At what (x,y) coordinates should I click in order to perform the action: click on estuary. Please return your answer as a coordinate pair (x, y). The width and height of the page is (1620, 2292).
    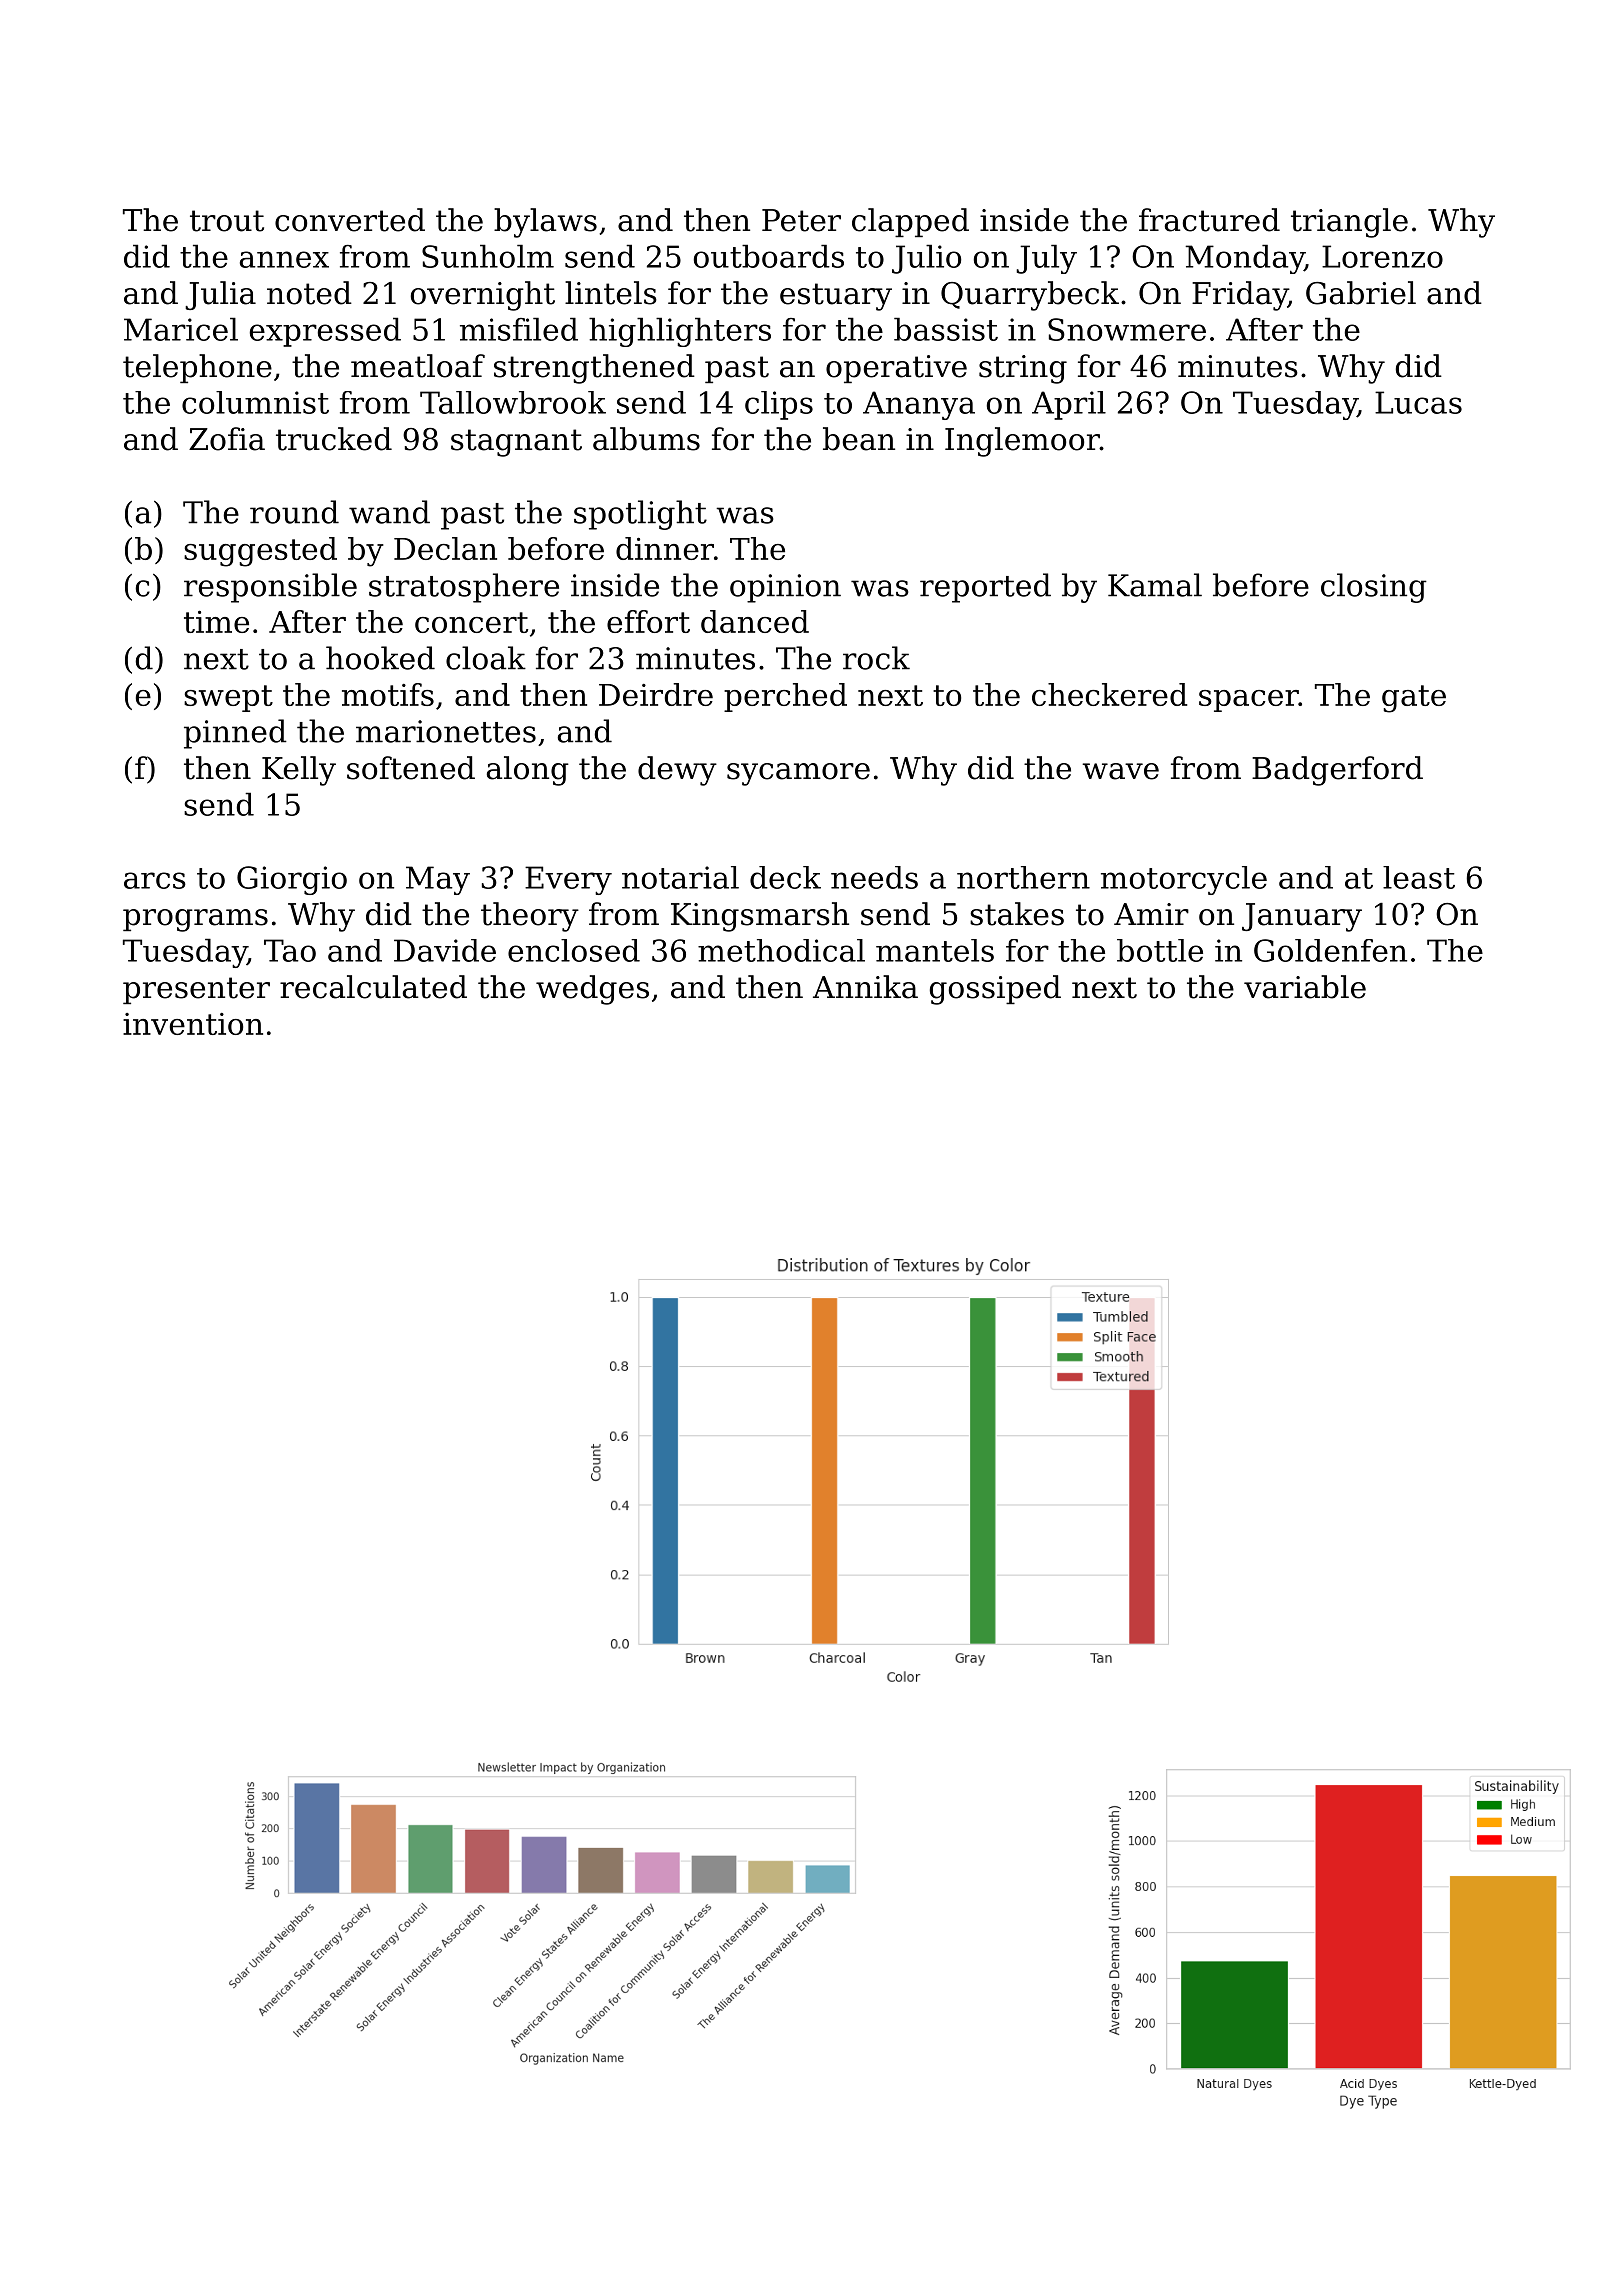
    Looking at the image, I should click on (836, 297).
